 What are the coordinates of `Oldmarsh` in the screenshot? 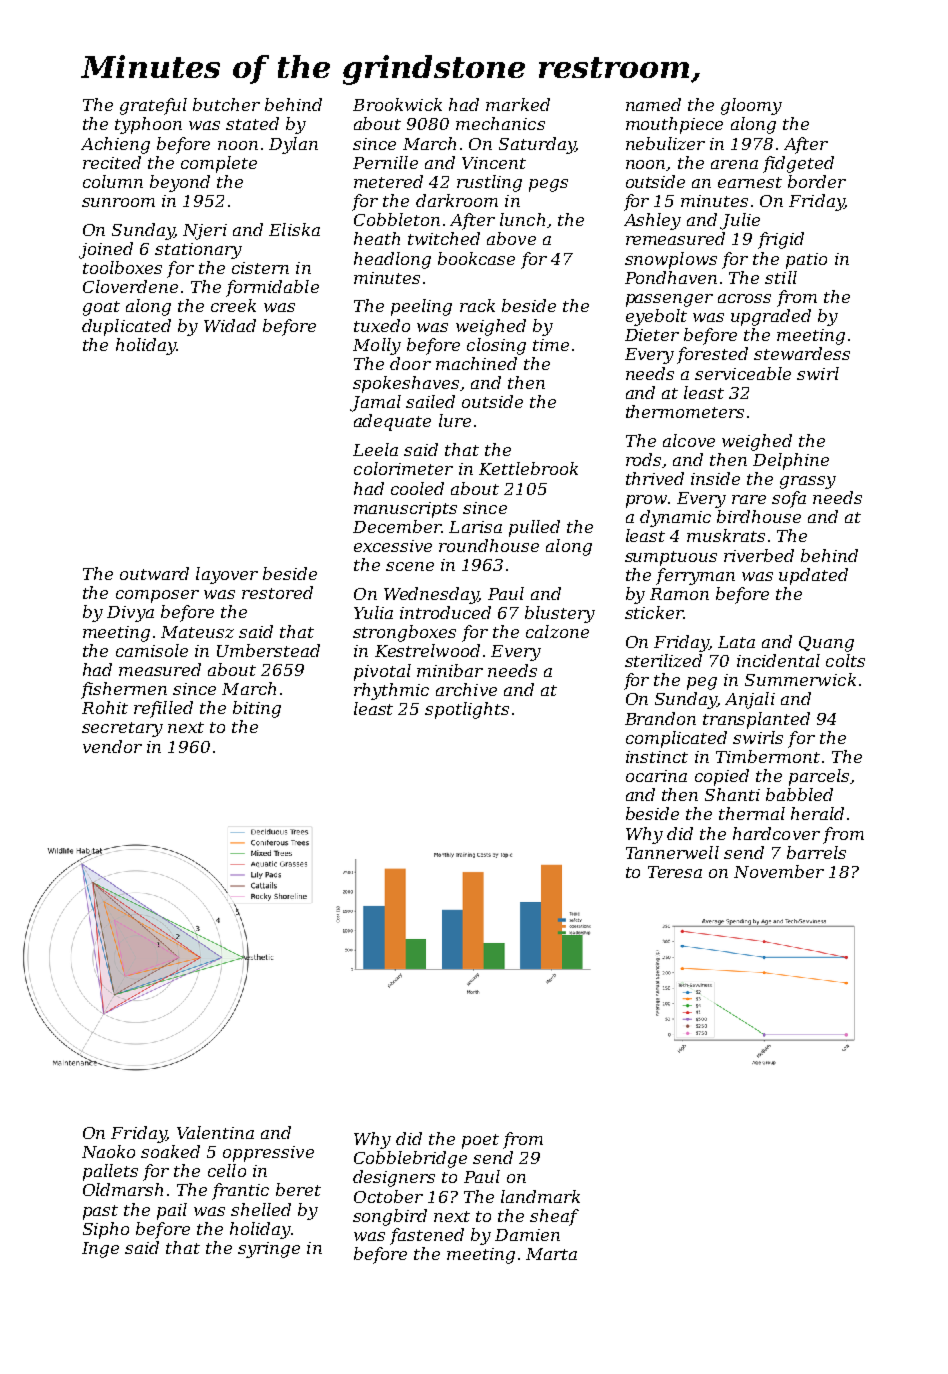 It's located at (123, 1189).
